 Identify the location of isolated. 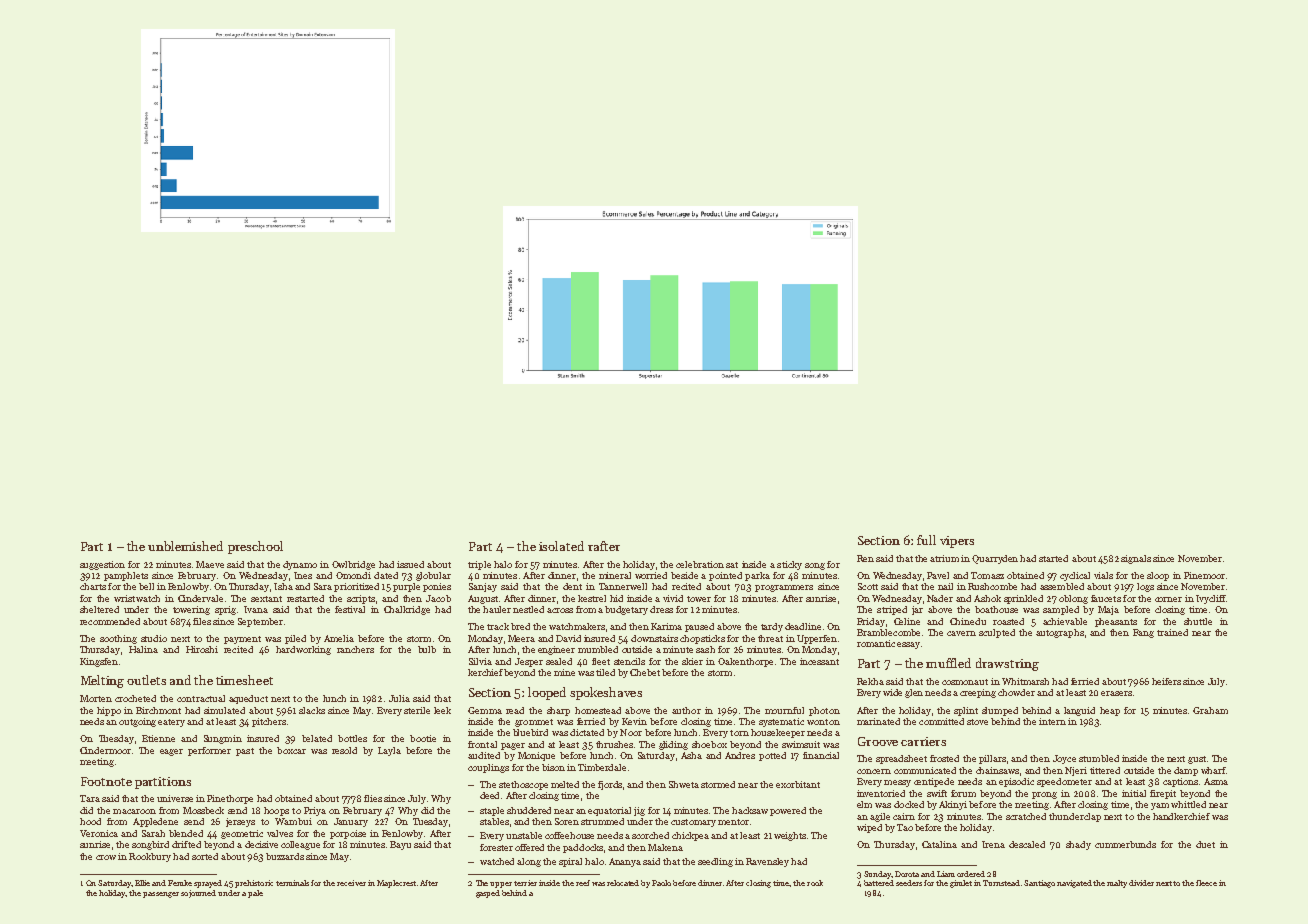
(561, 546).
